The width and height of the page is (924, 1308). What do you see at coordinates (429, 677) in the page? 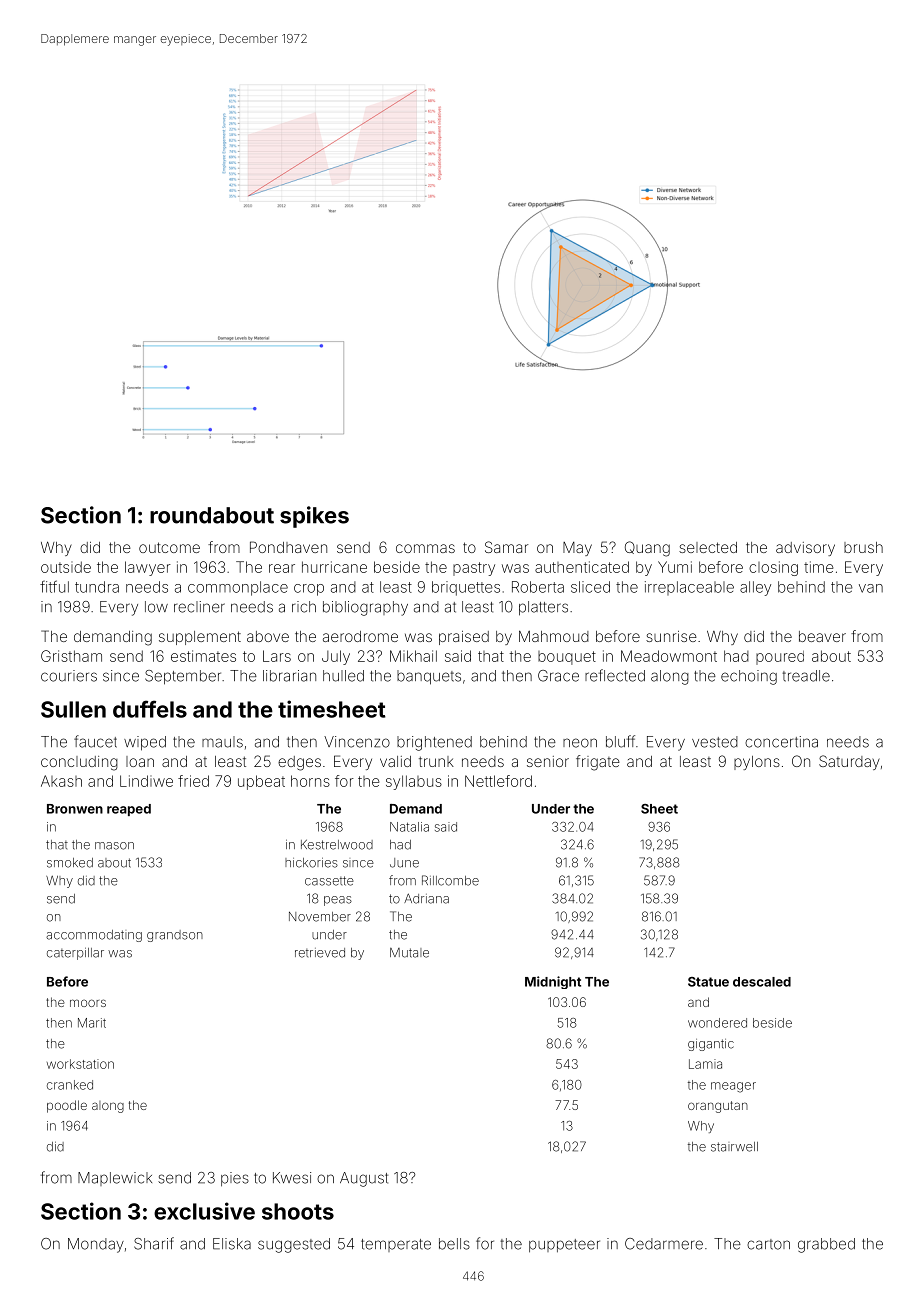
I see `banquets` at bounding box center [429, 677].
